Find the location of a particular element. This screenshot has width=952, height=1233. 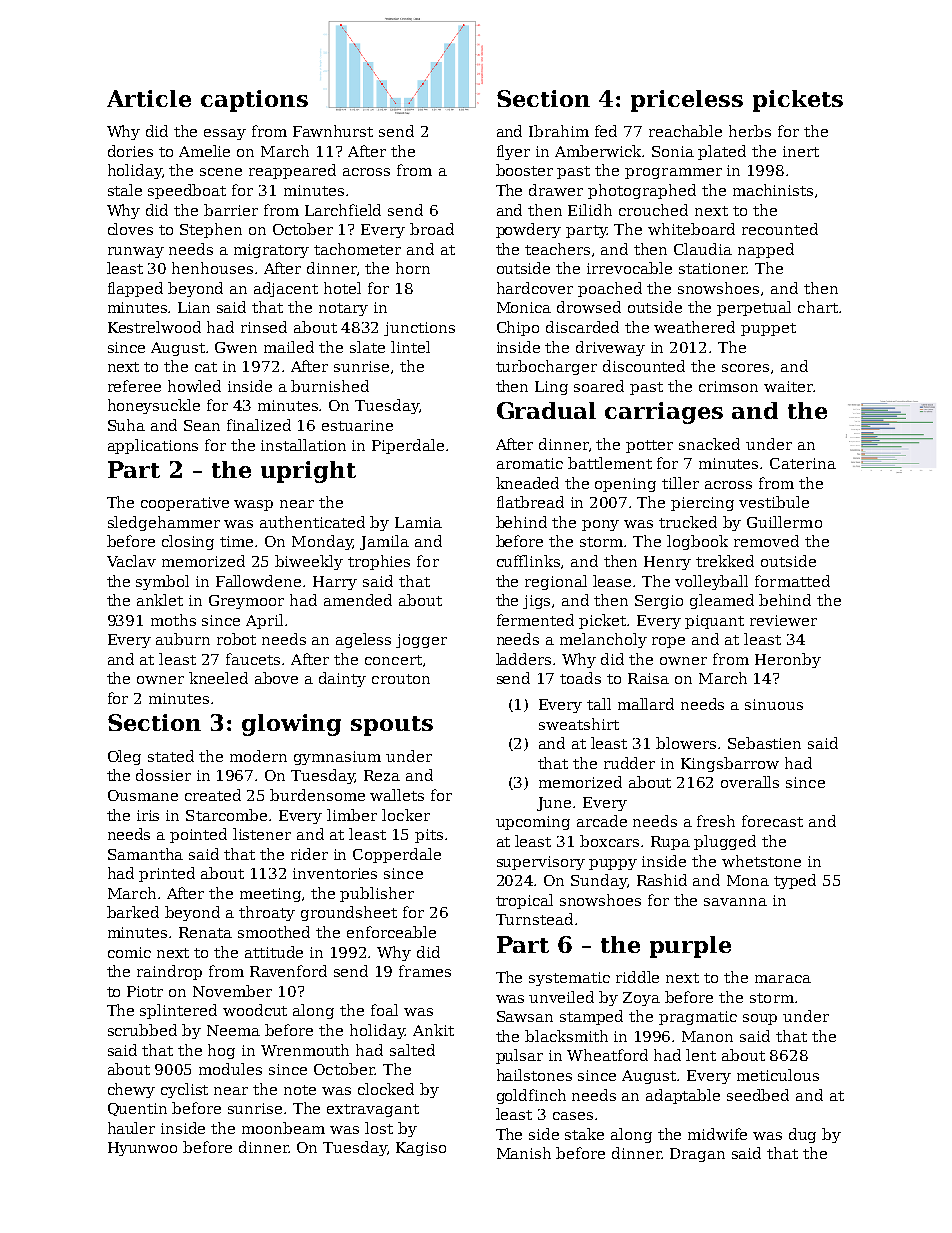

Vaclav is located at coordinates (131, 561).
